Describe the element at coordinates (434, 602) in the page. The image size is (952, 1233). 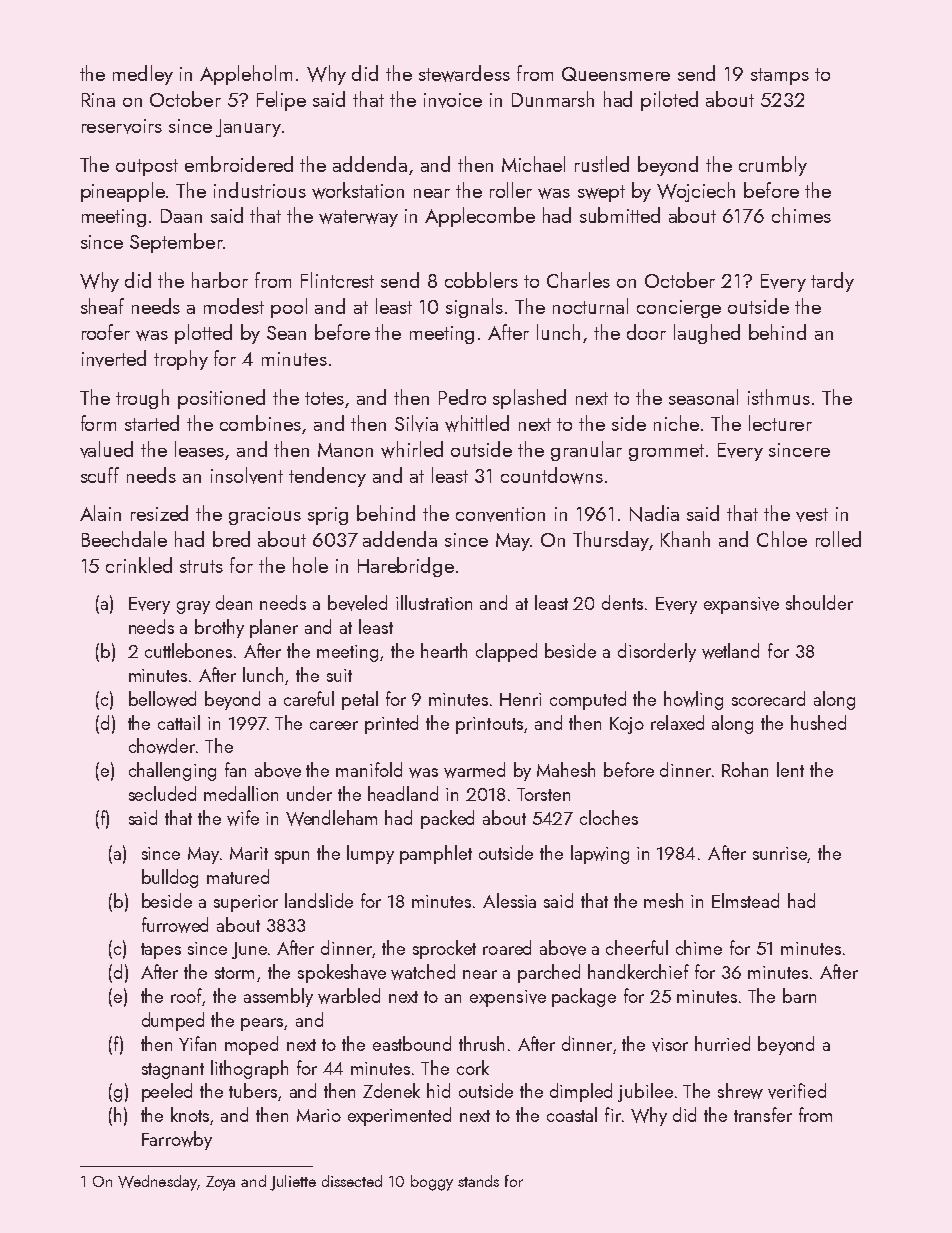
I see `illustration` at that location.
